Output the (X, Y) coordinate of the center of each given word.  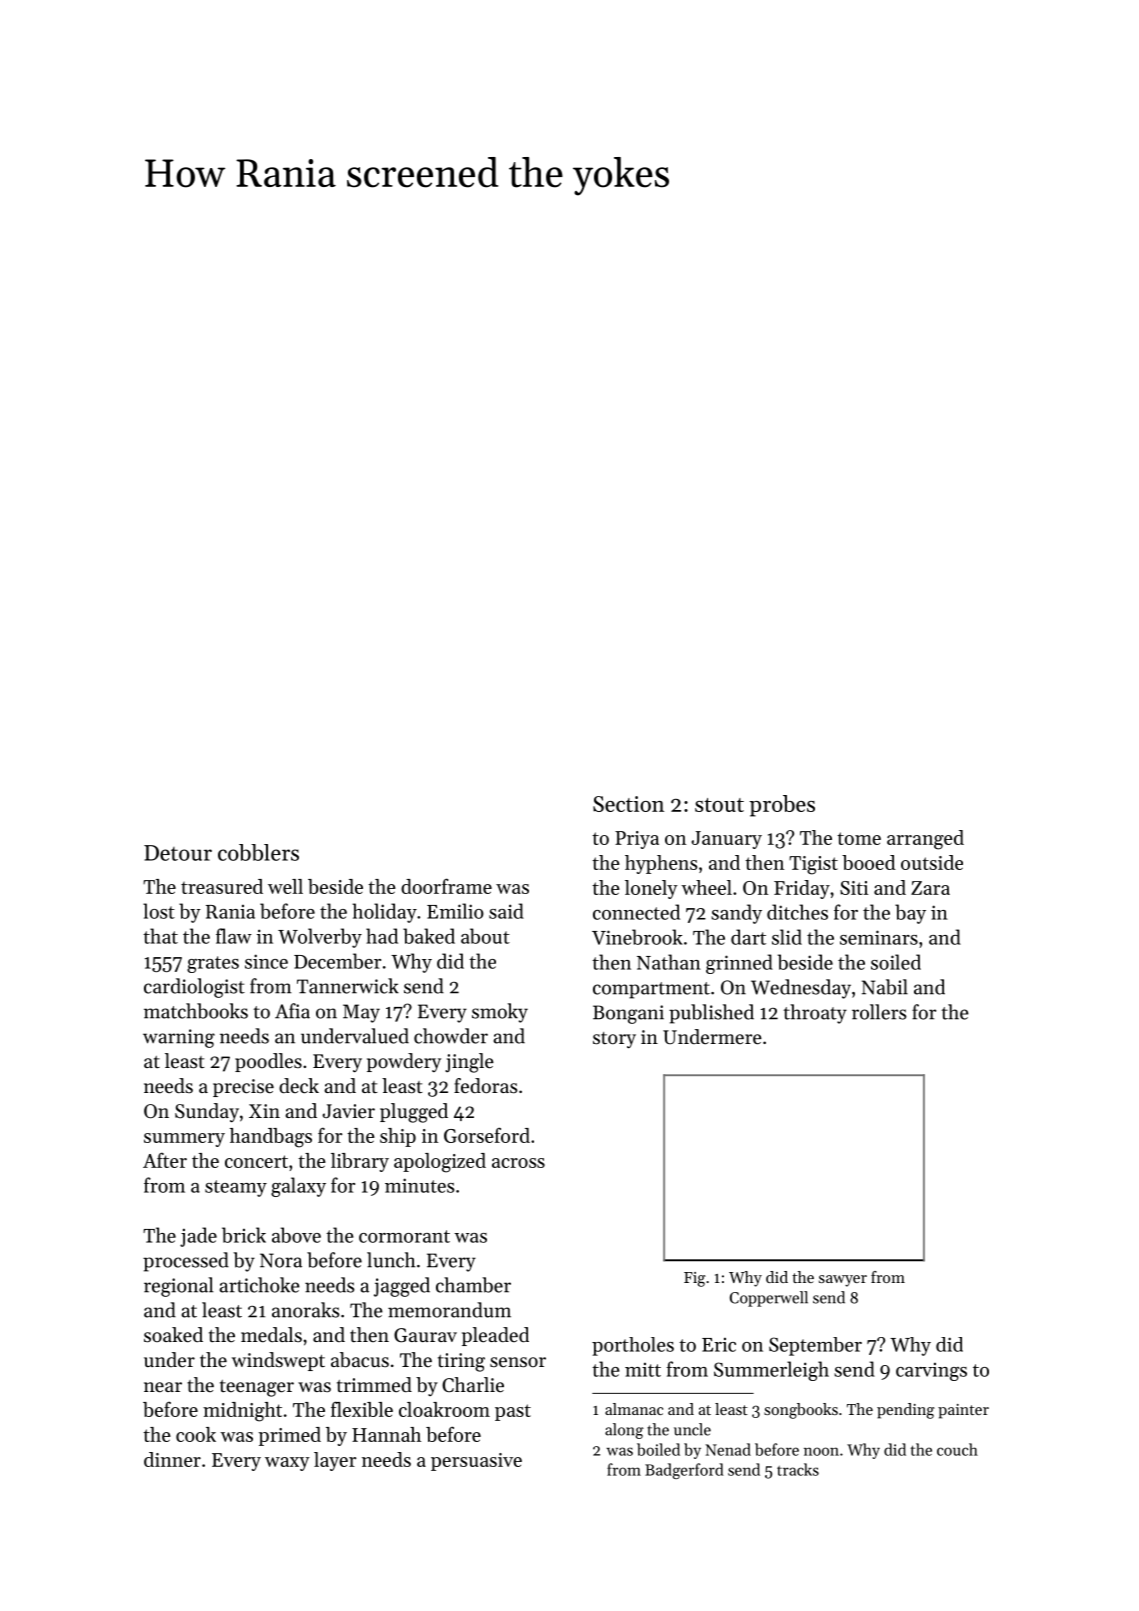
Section (628, 804)
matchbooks (196, 1011)
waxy (287, 1464)
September (815, 1346)
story (614, 1040)
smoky (500, 1013)
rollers (879, 1012)
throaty (815, 1014)
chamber (473, 1285)
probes (782, 806)
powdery (404, 1062)
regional (179, 1287)
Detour (178, 853)
